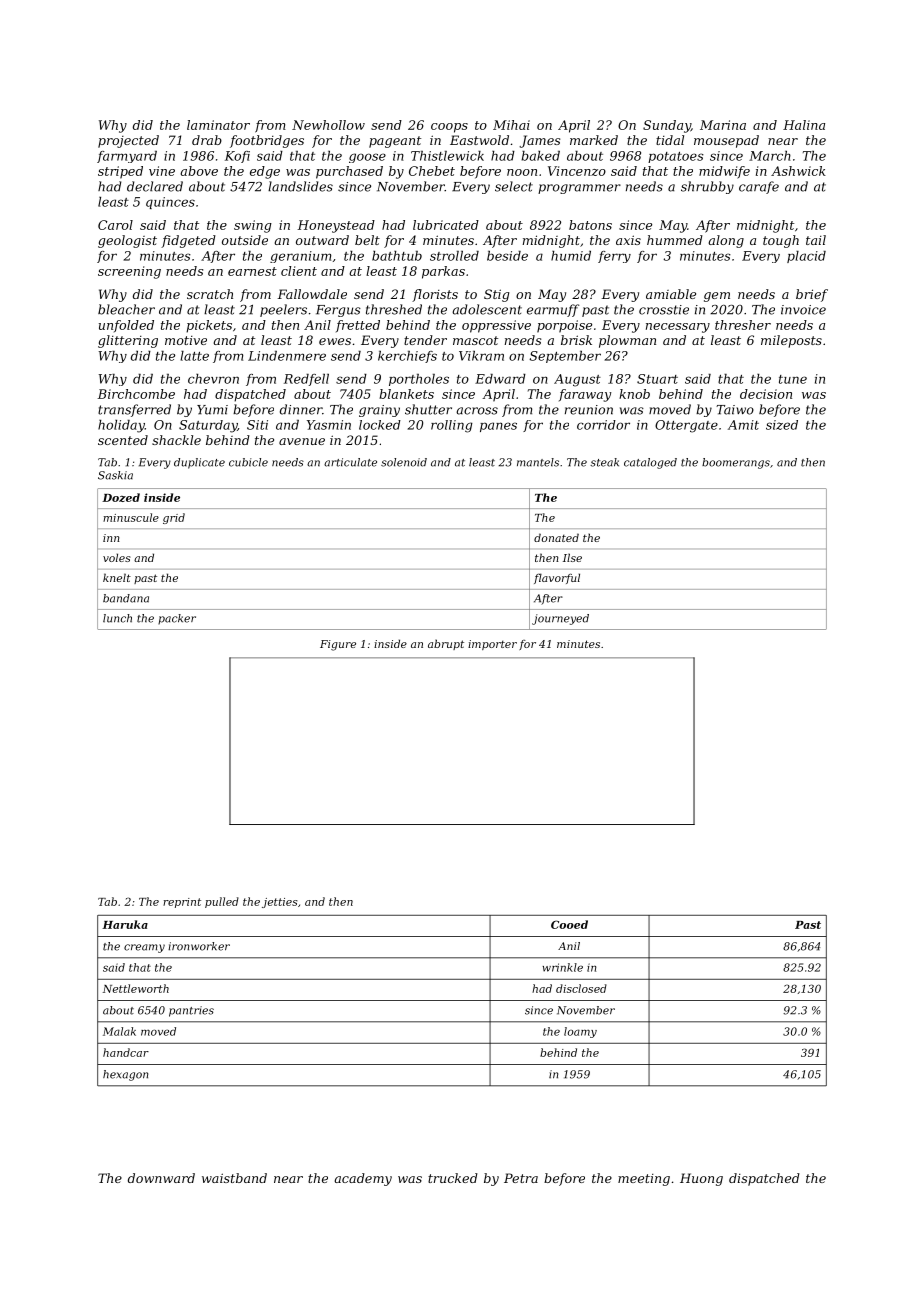  Describe the element at coordinates (446, 225) in the image. I see `lubricated` at that location.
